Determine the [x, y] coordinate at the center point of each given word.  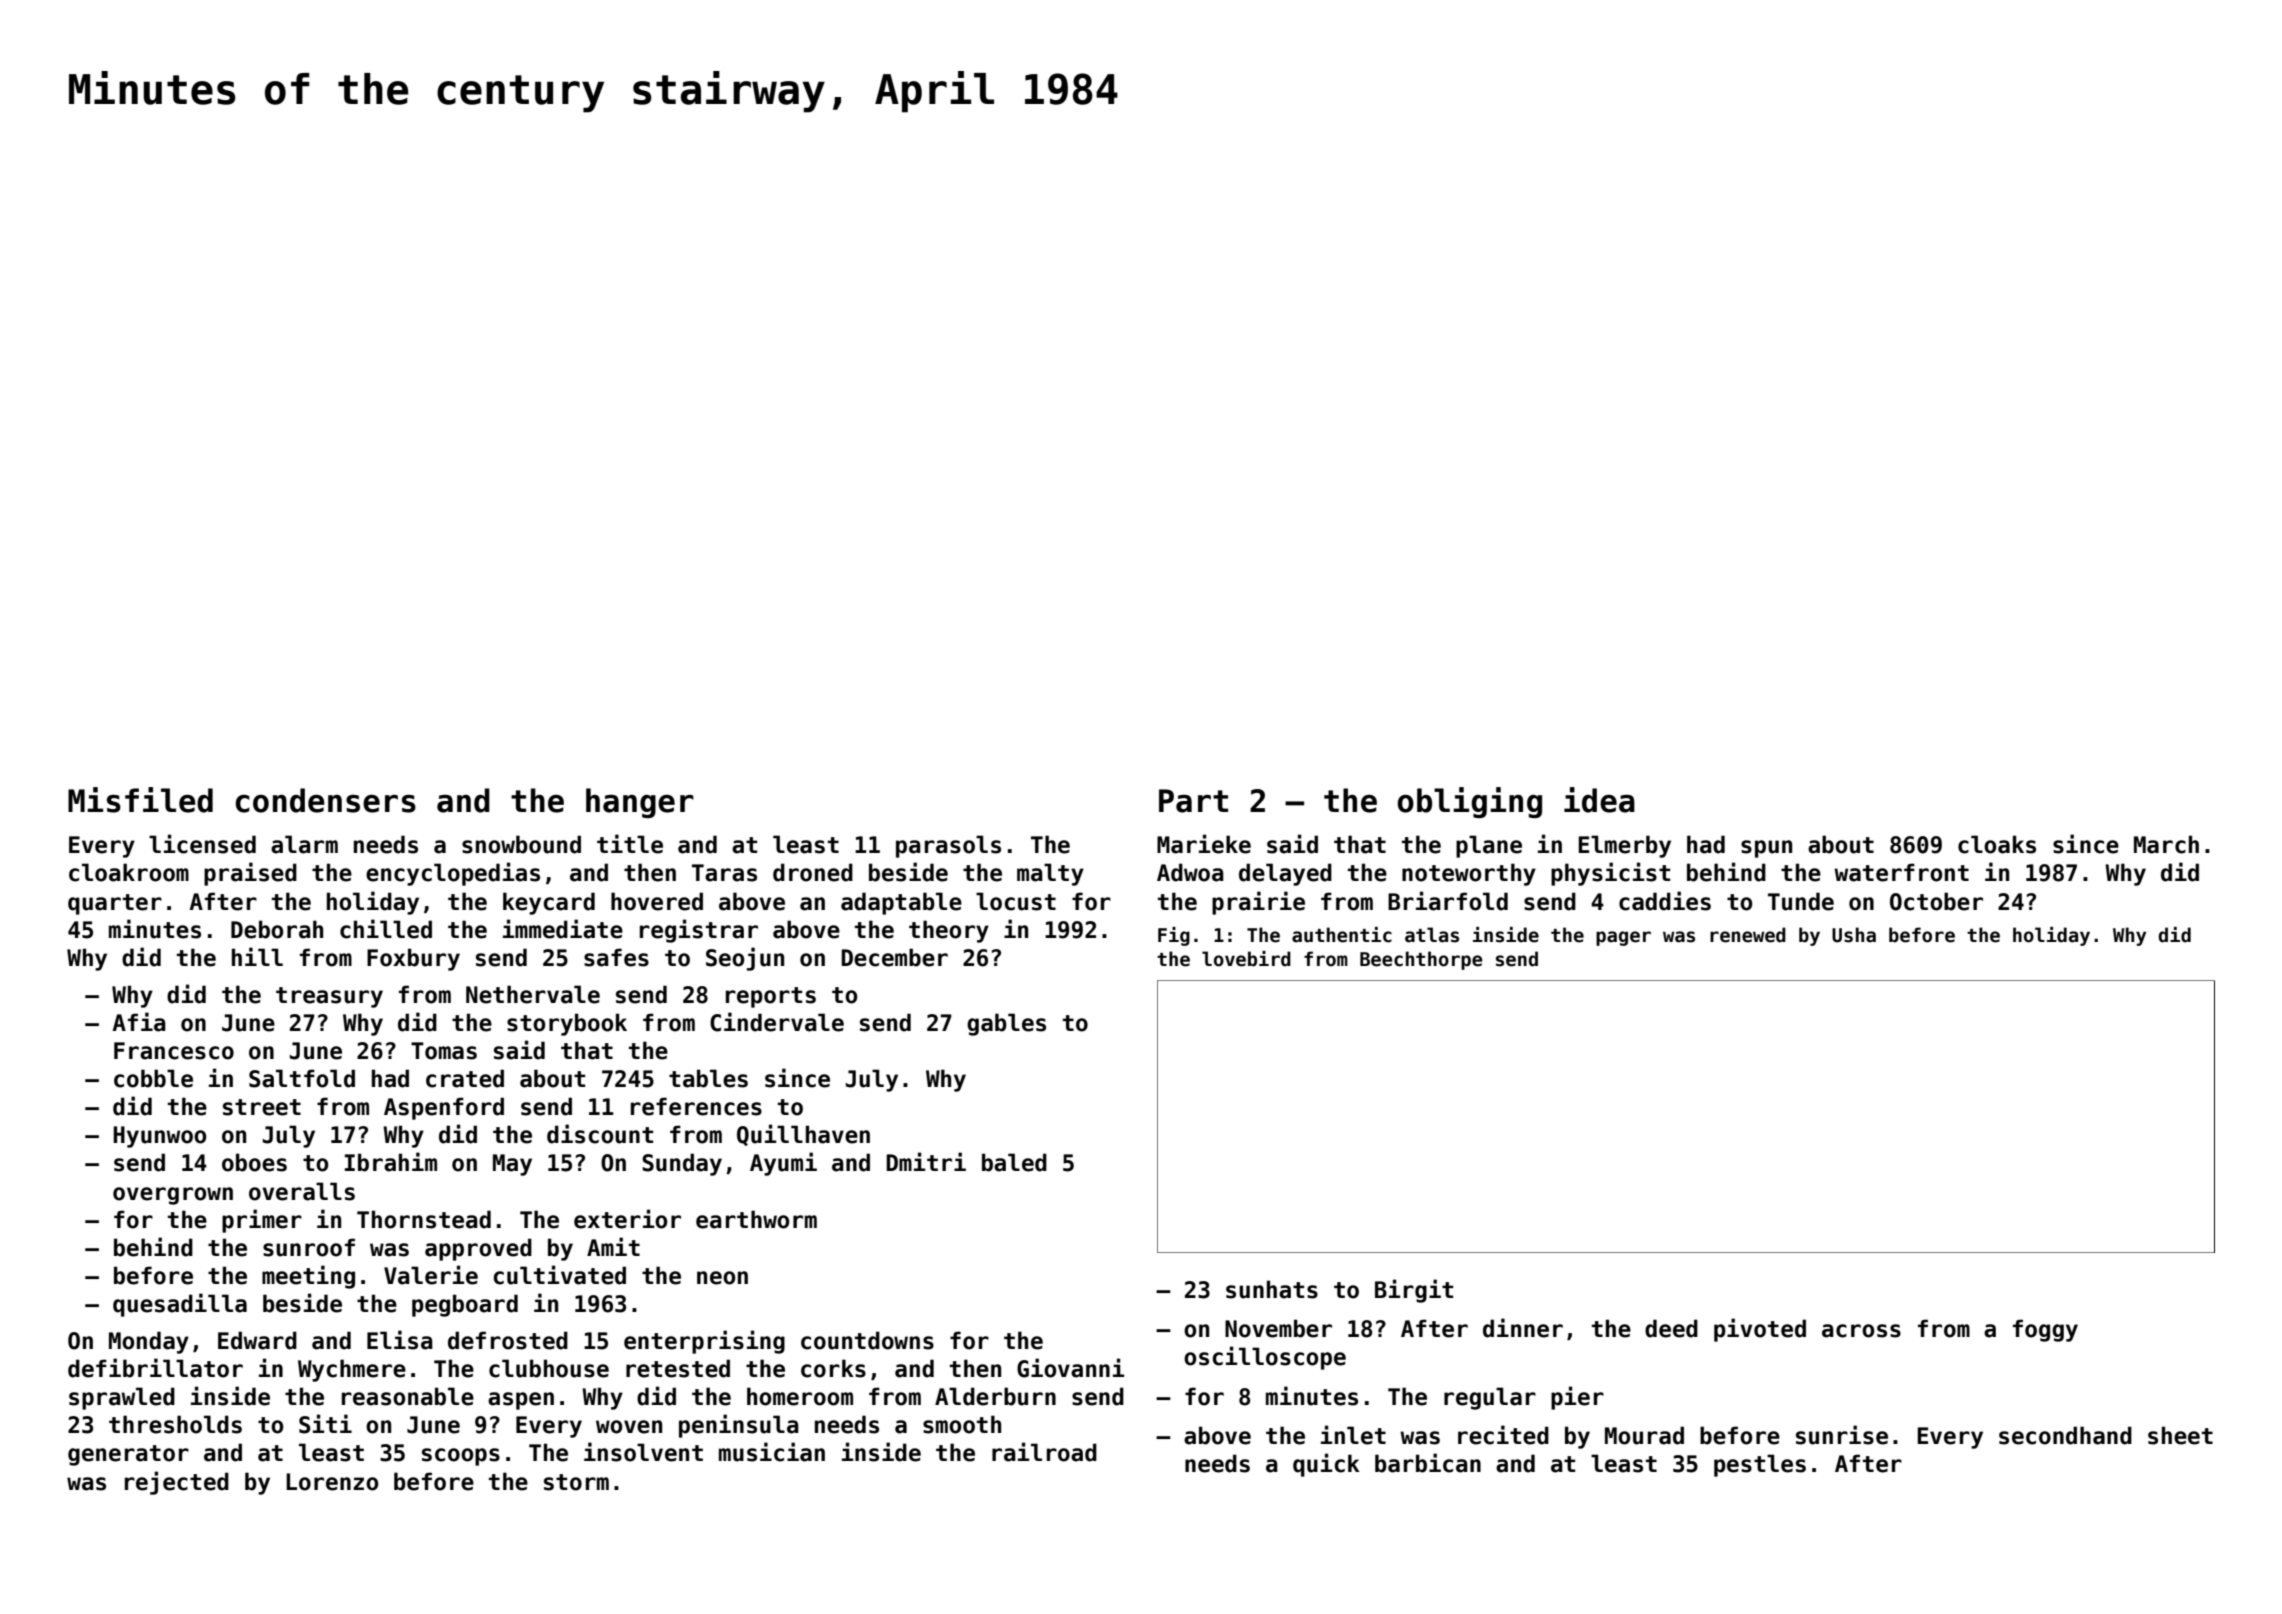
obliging [1469, 802]
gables [1006, 1024]
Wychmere [352, 1370]
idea [1599, 800]
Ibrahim [391, 1162]
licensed [202, 844]
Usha [1854, 935]
